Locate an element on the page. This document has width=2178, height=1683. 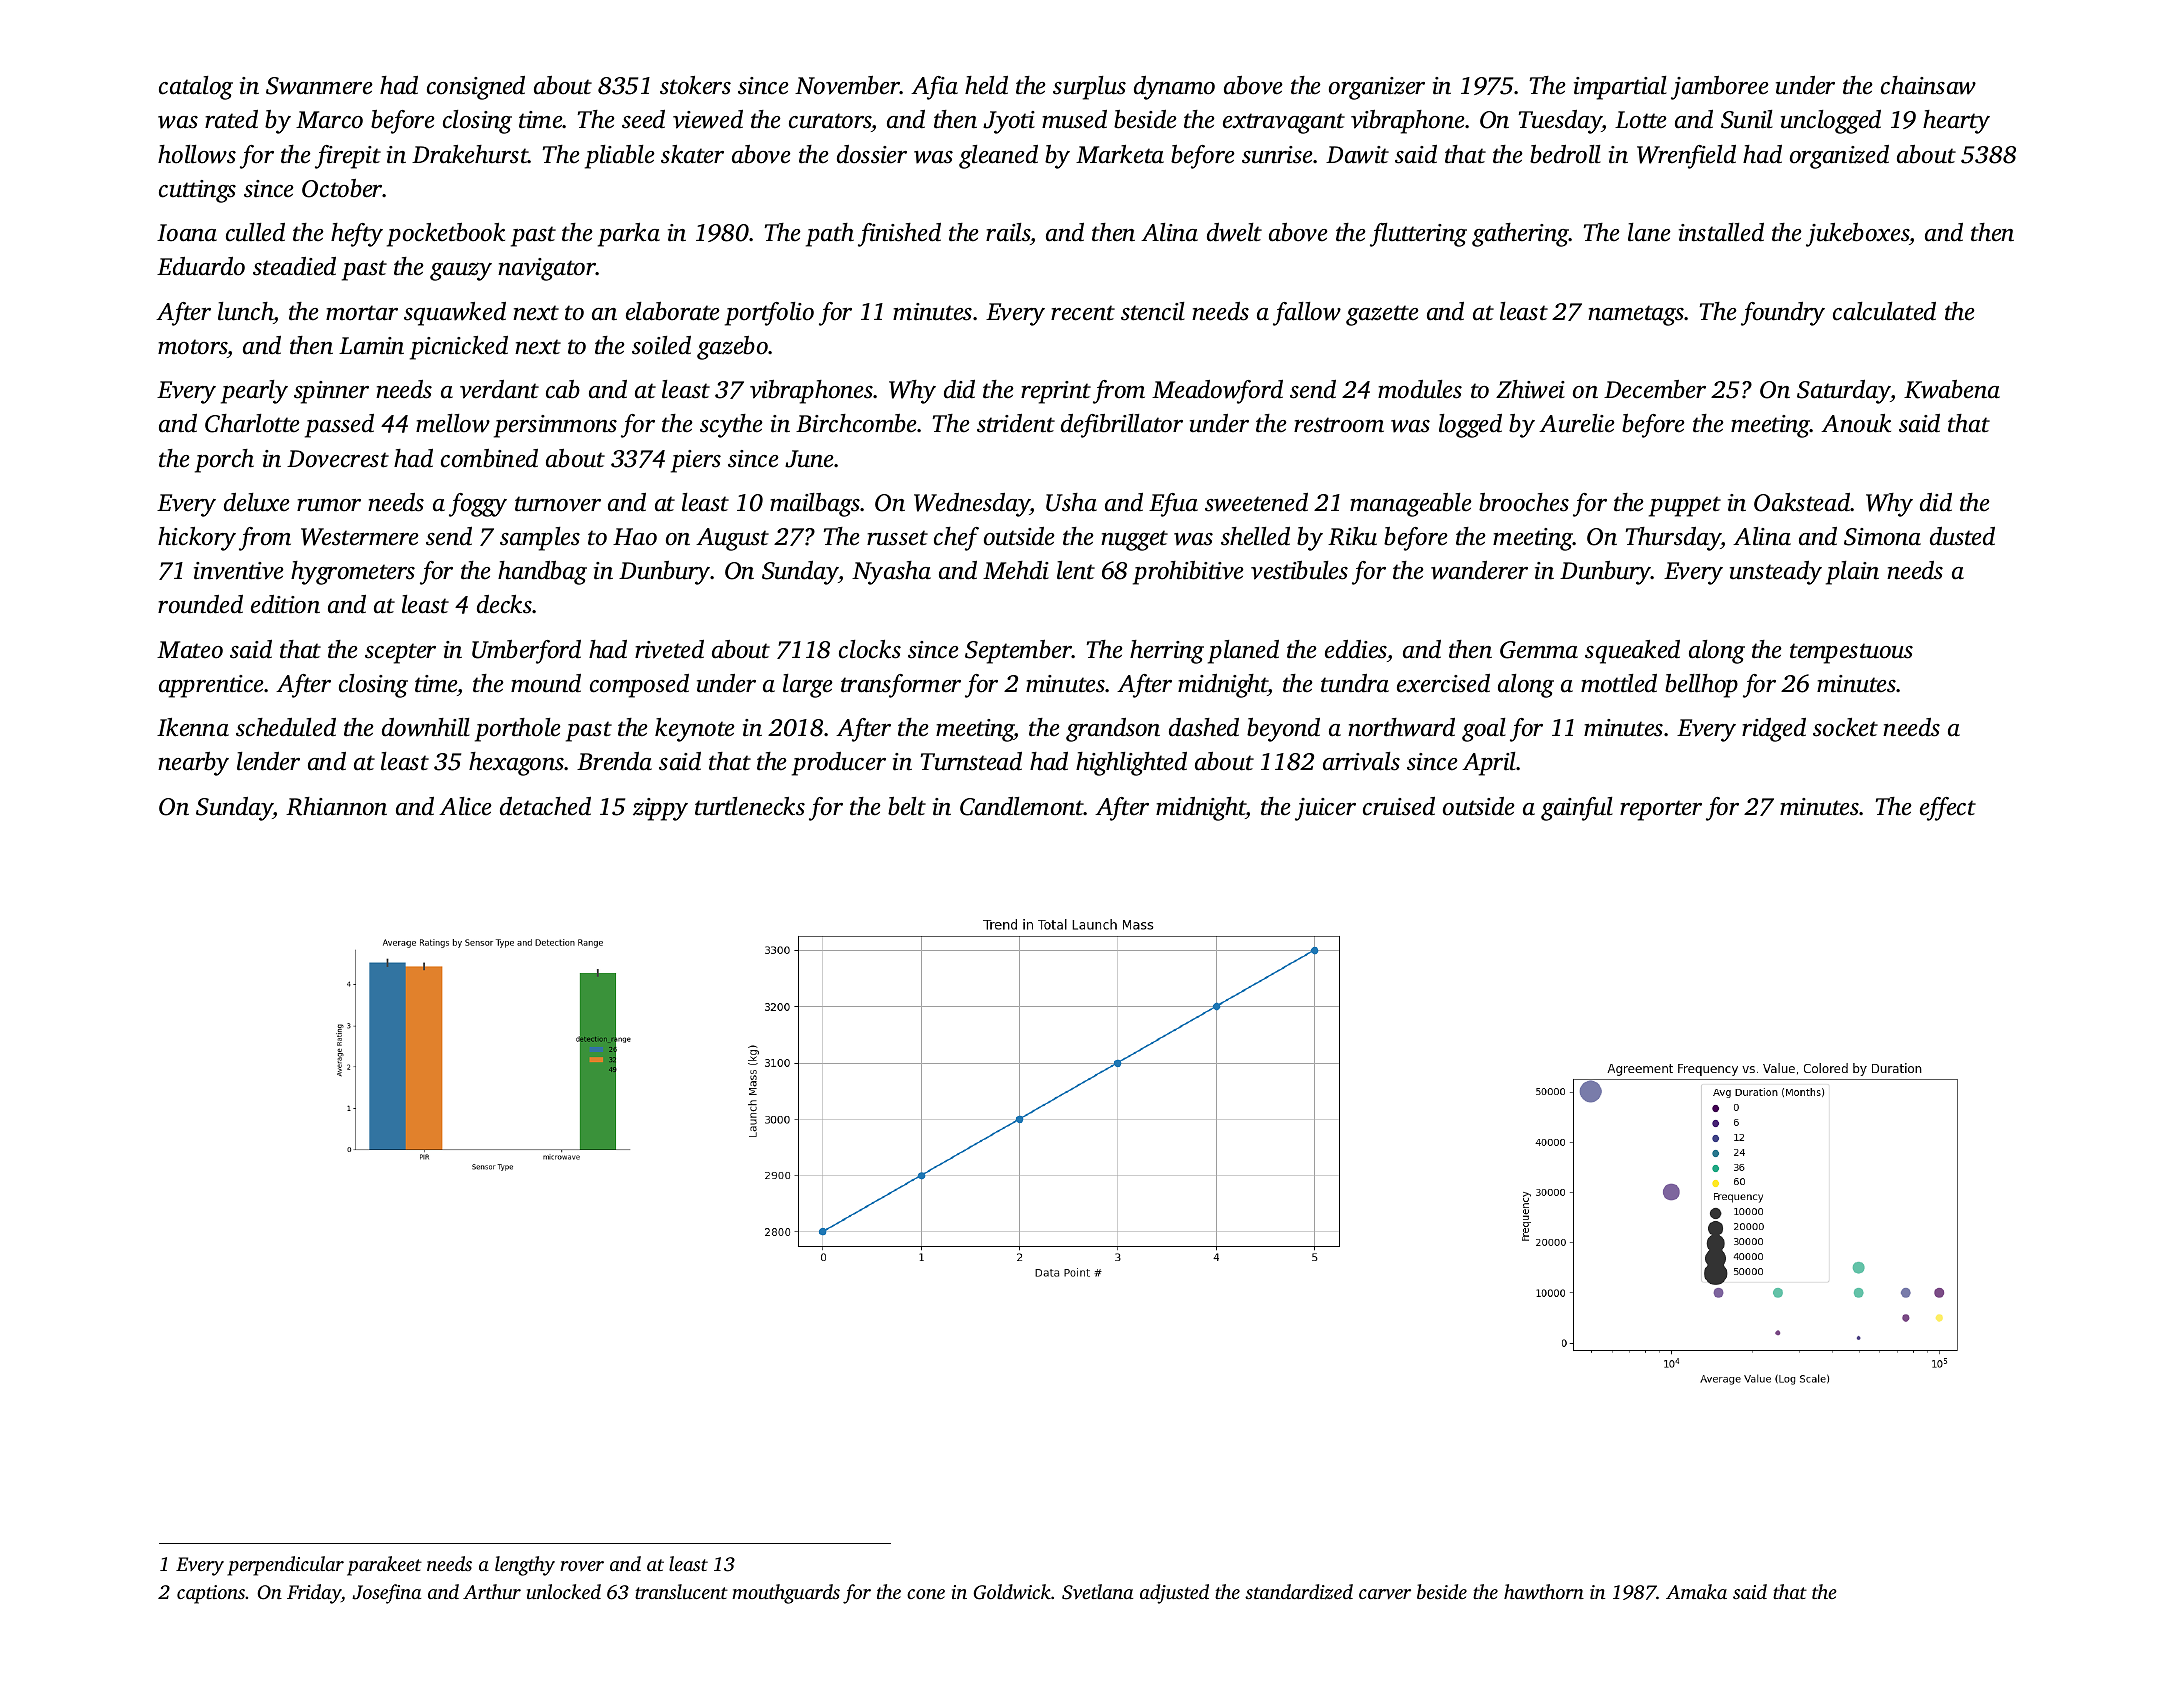
gathering is located at coordinates (1520, 235).
